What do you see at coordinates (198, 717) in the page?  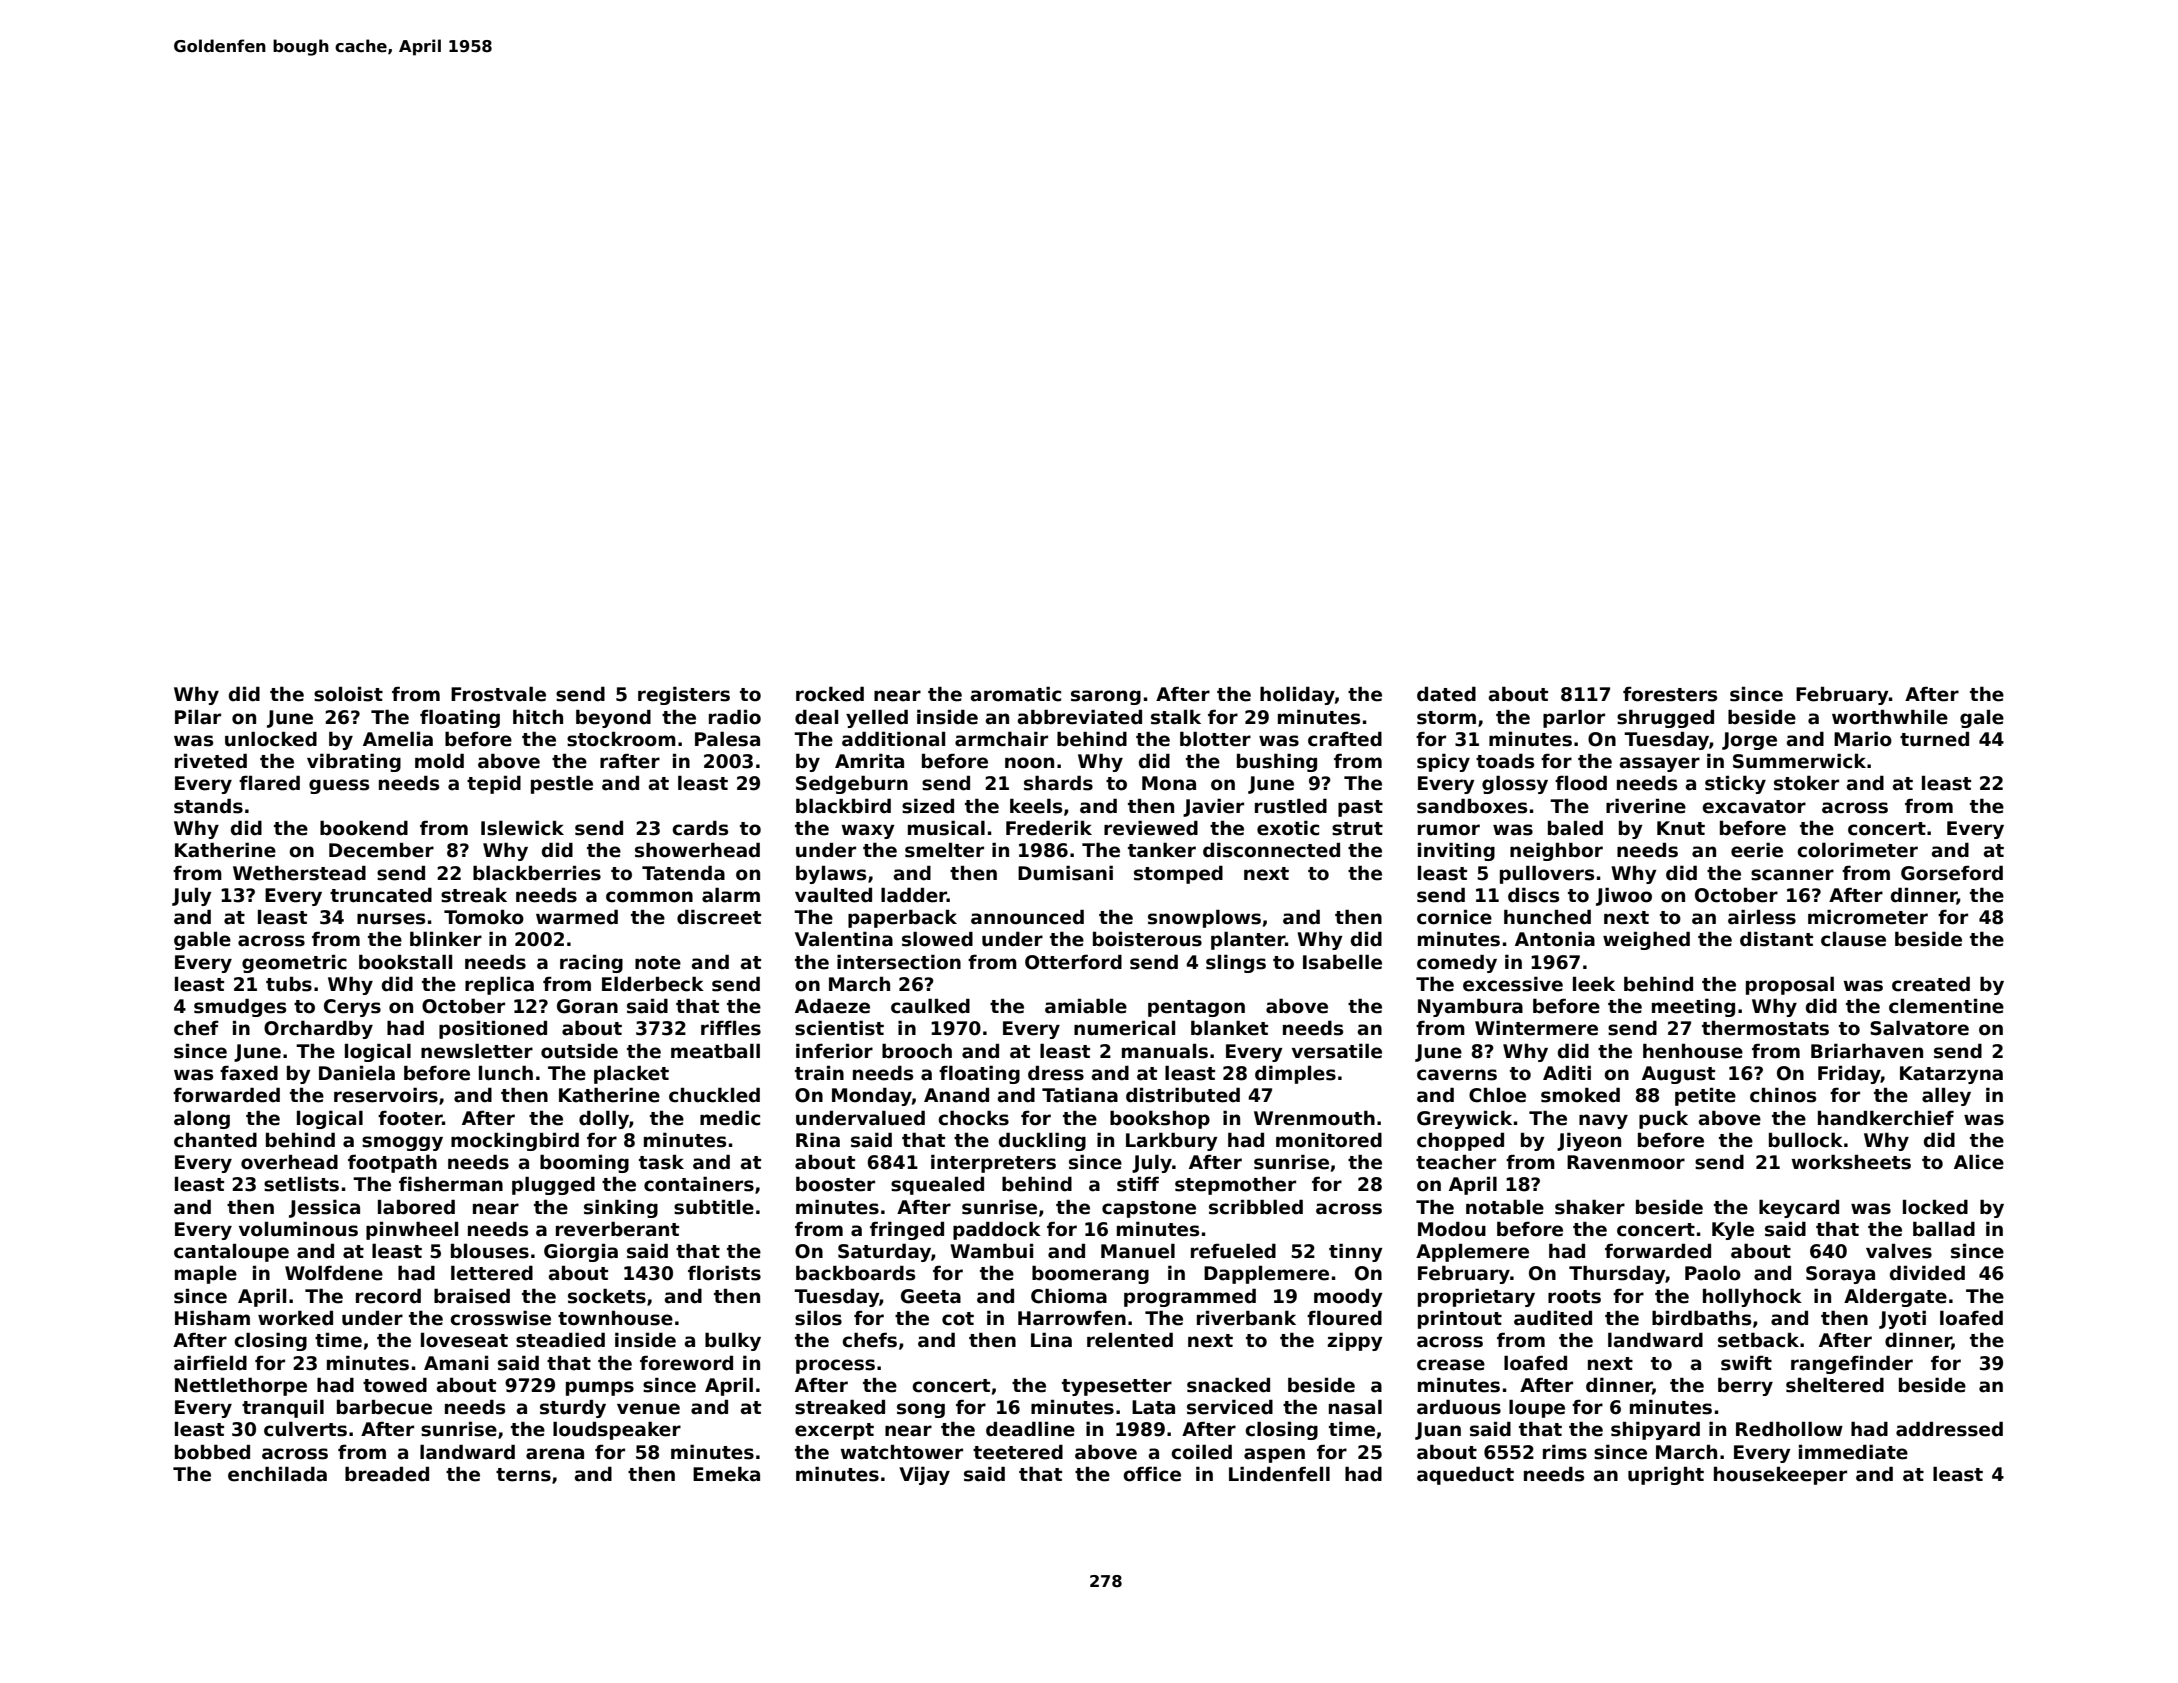 I see `Pilar` at bounding box center [198, 717].
